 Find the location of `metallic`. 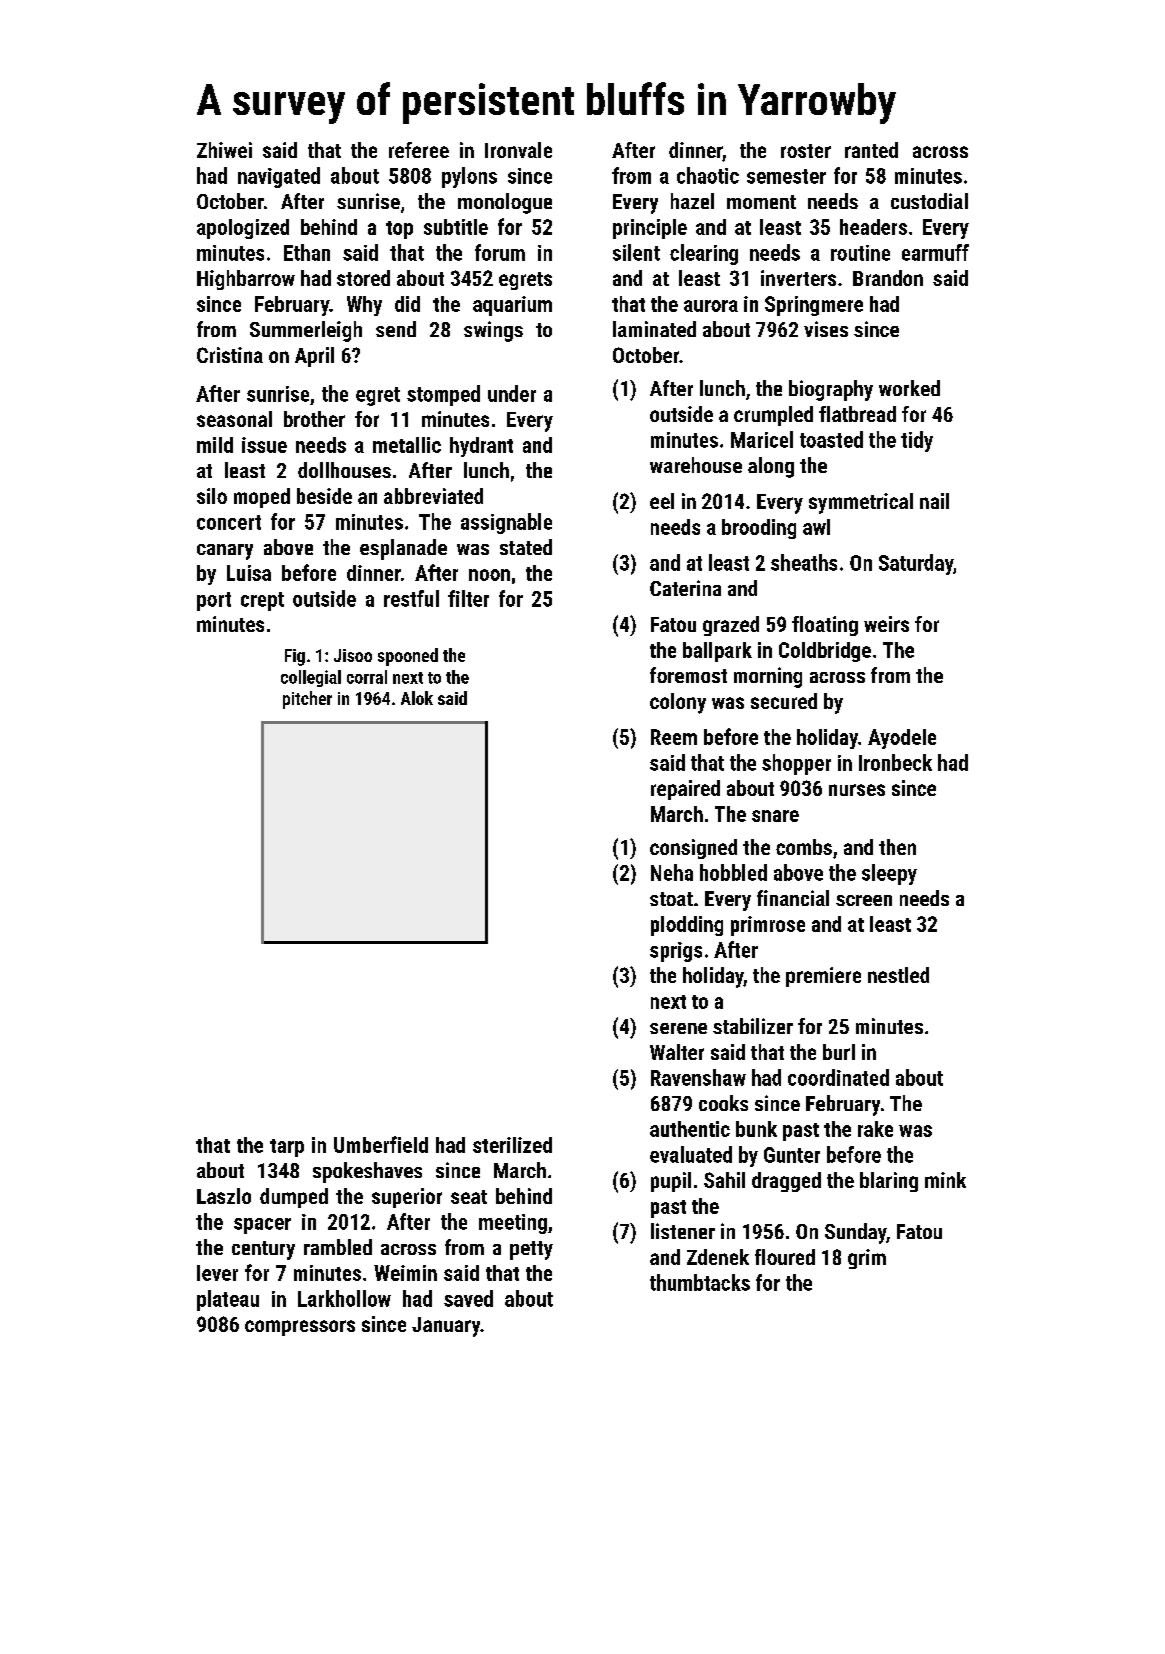

metallic is located at coordinates (407, 445).
